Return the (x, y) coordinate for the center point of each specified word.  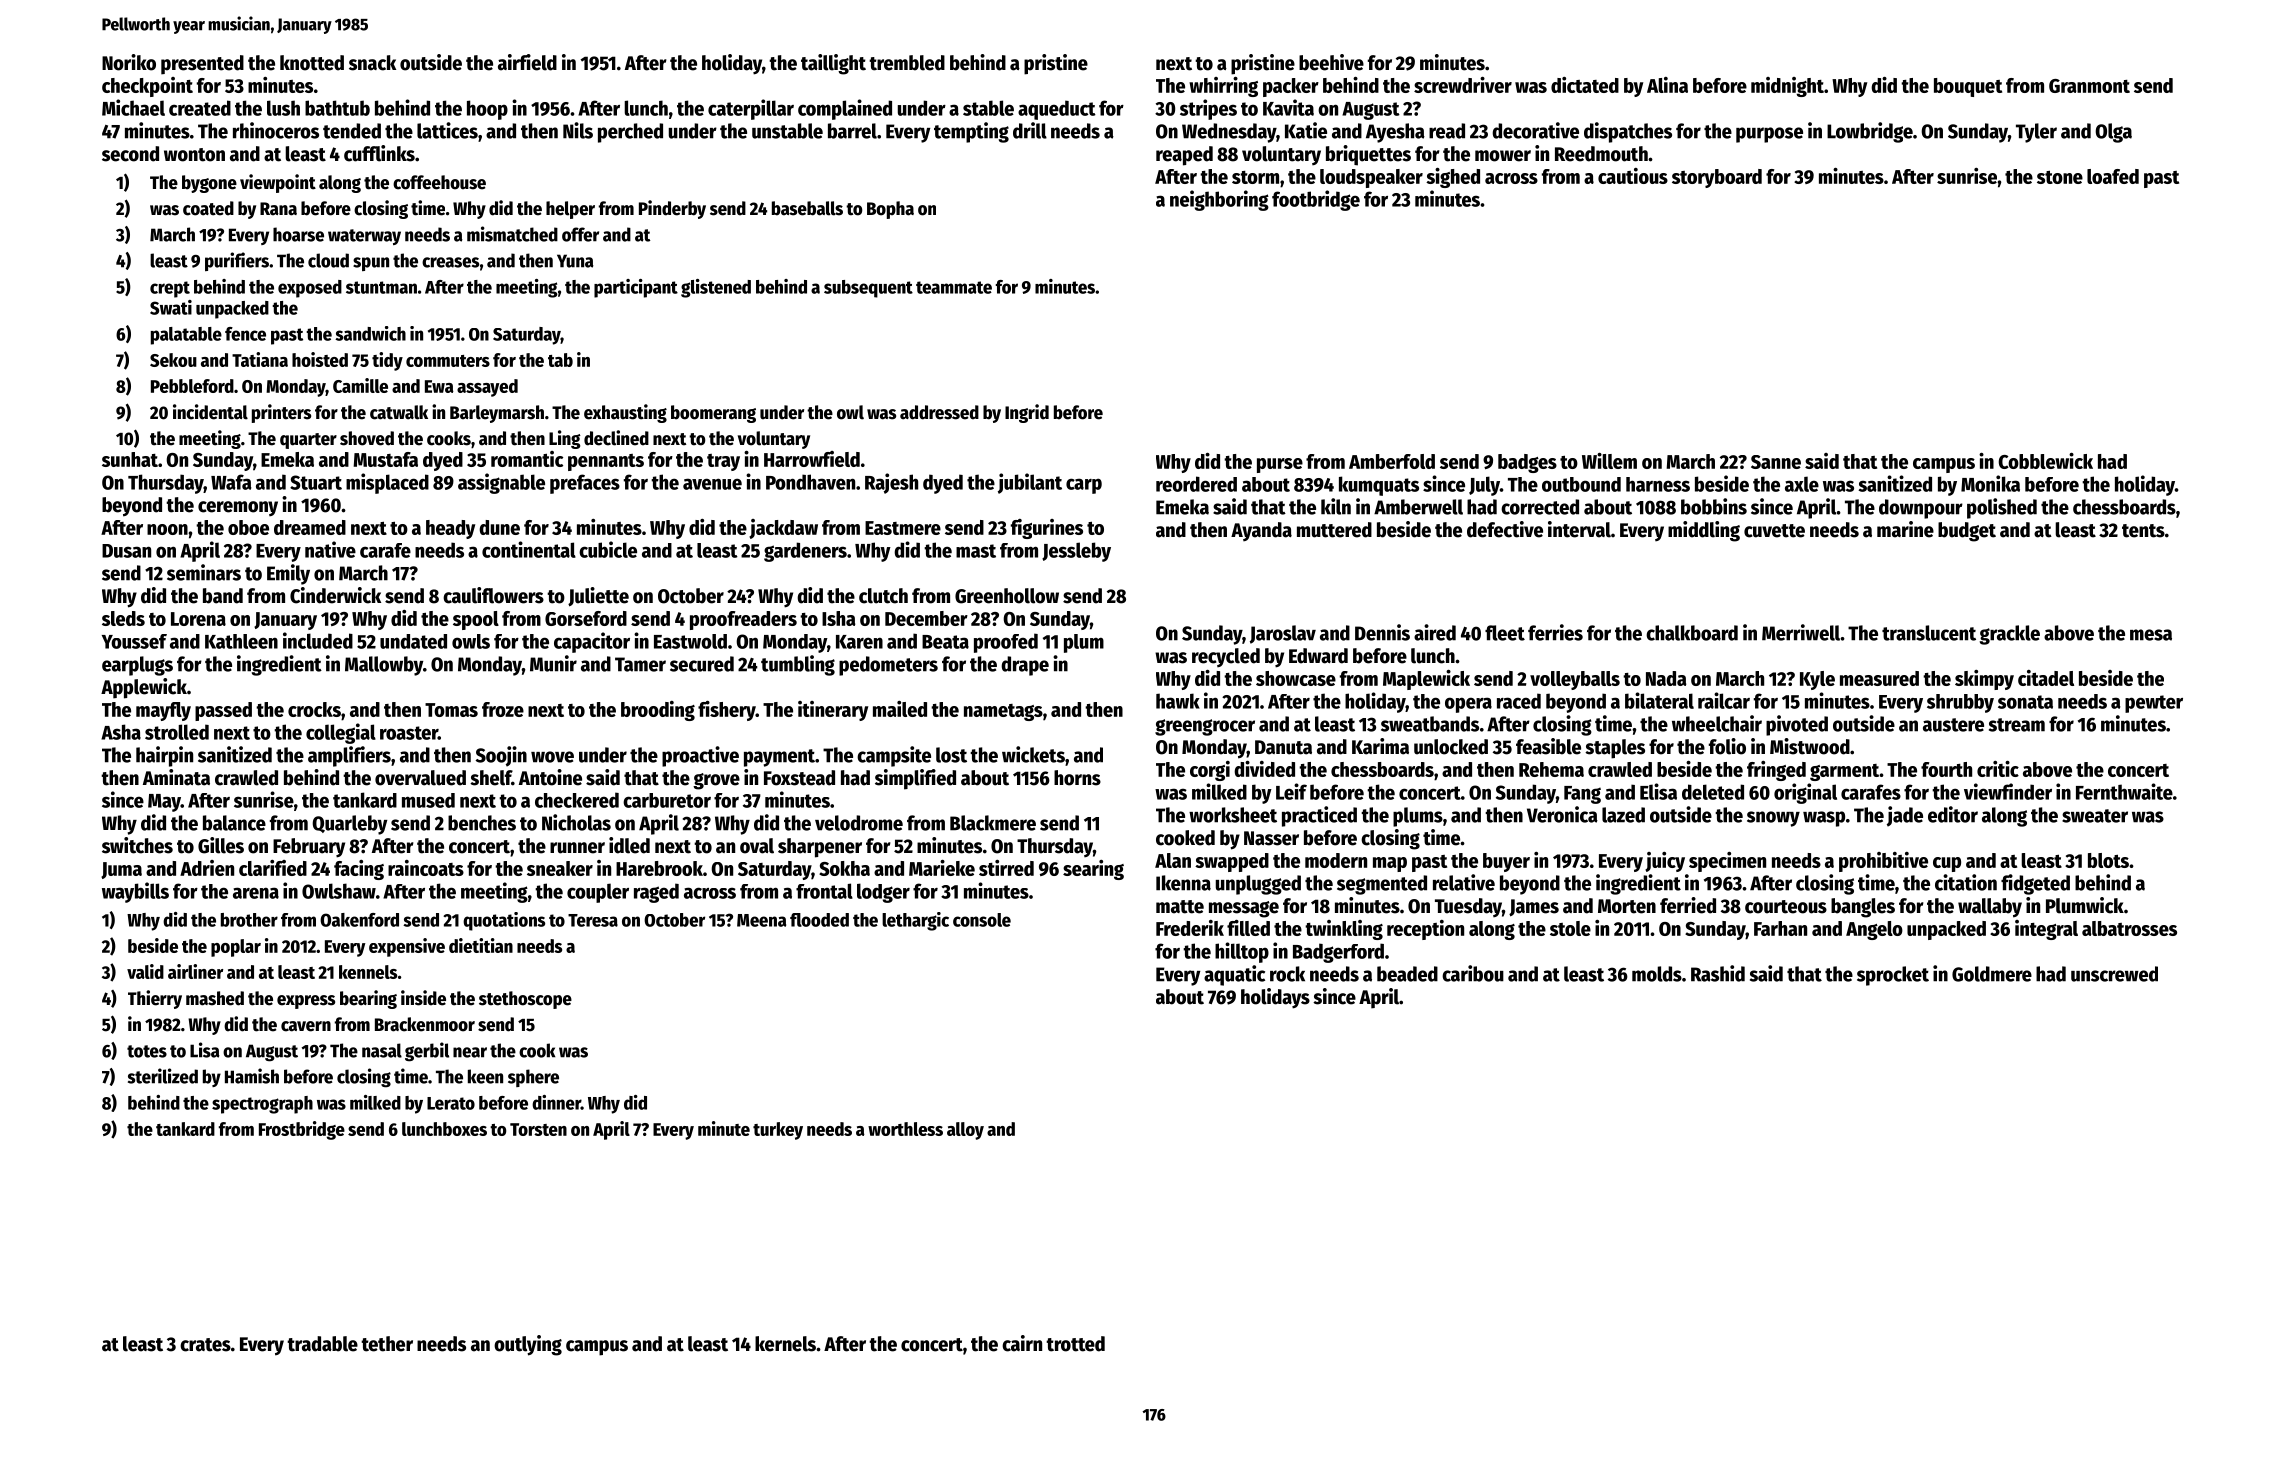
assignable (501, 483)
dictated (1585, 85)
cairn (1022, 1343)
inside (423, 998)
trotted (1075, 1344)
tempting (971, 132)
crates (205, 1345)
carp (1084, 486)
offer (580, 234)
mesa (2151, 635)
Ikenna (1183, 883)
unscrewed (2114, 974)
